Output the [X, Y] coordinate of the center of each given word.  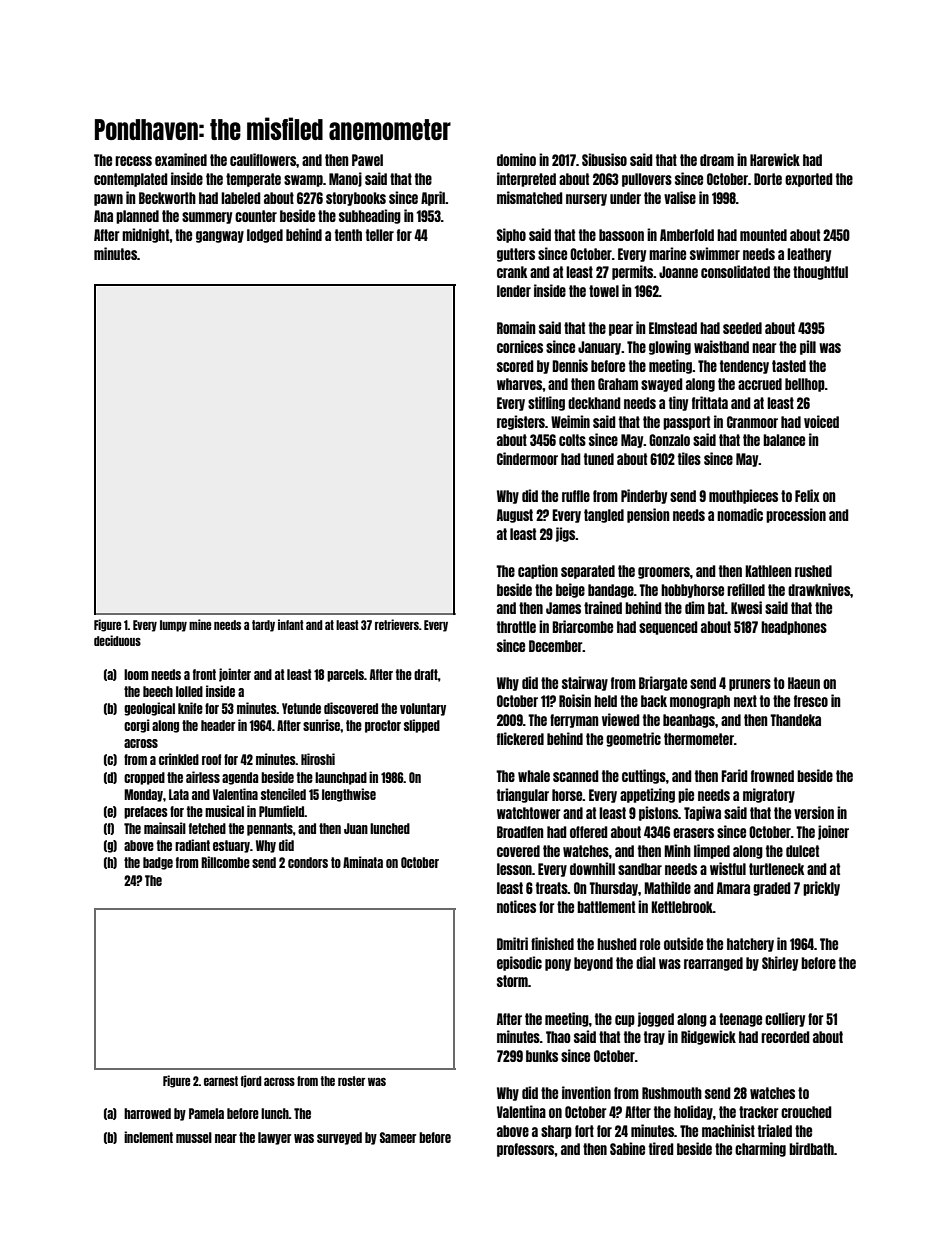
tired [661, 1148]
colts [572, 440]
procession [796, 515]
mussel [194, 1137]
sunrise [321, 725]
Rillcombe [225, 862]
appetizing [647, 795]
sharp [556, 1132]
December [556, 646]
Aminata [363, 862]
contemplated [131, 180]
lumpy [173, 626]
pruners [750, 685]
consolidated [735, 271]
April [433, 198]
